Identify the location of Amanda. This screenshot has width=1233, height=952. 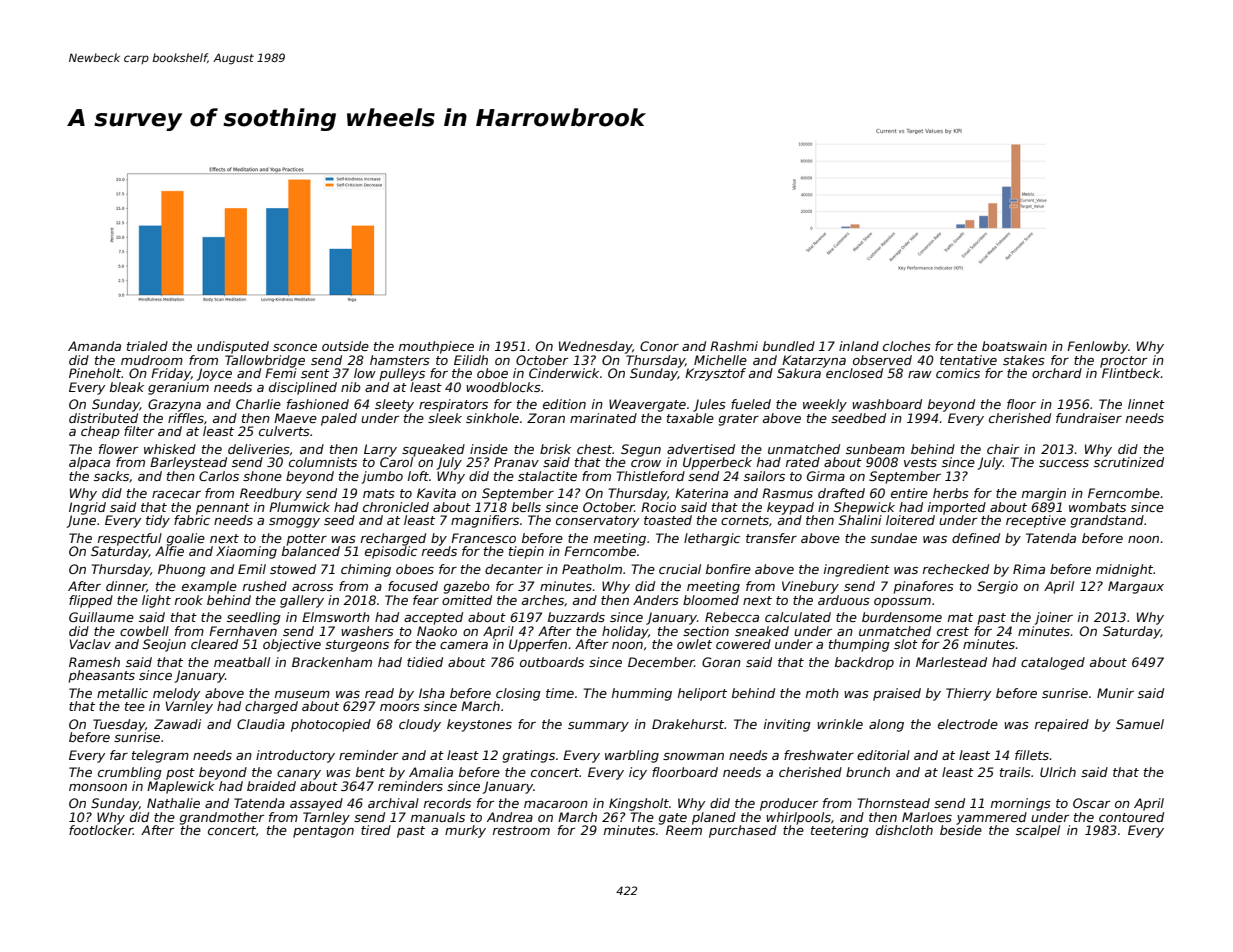
(94, 346).
